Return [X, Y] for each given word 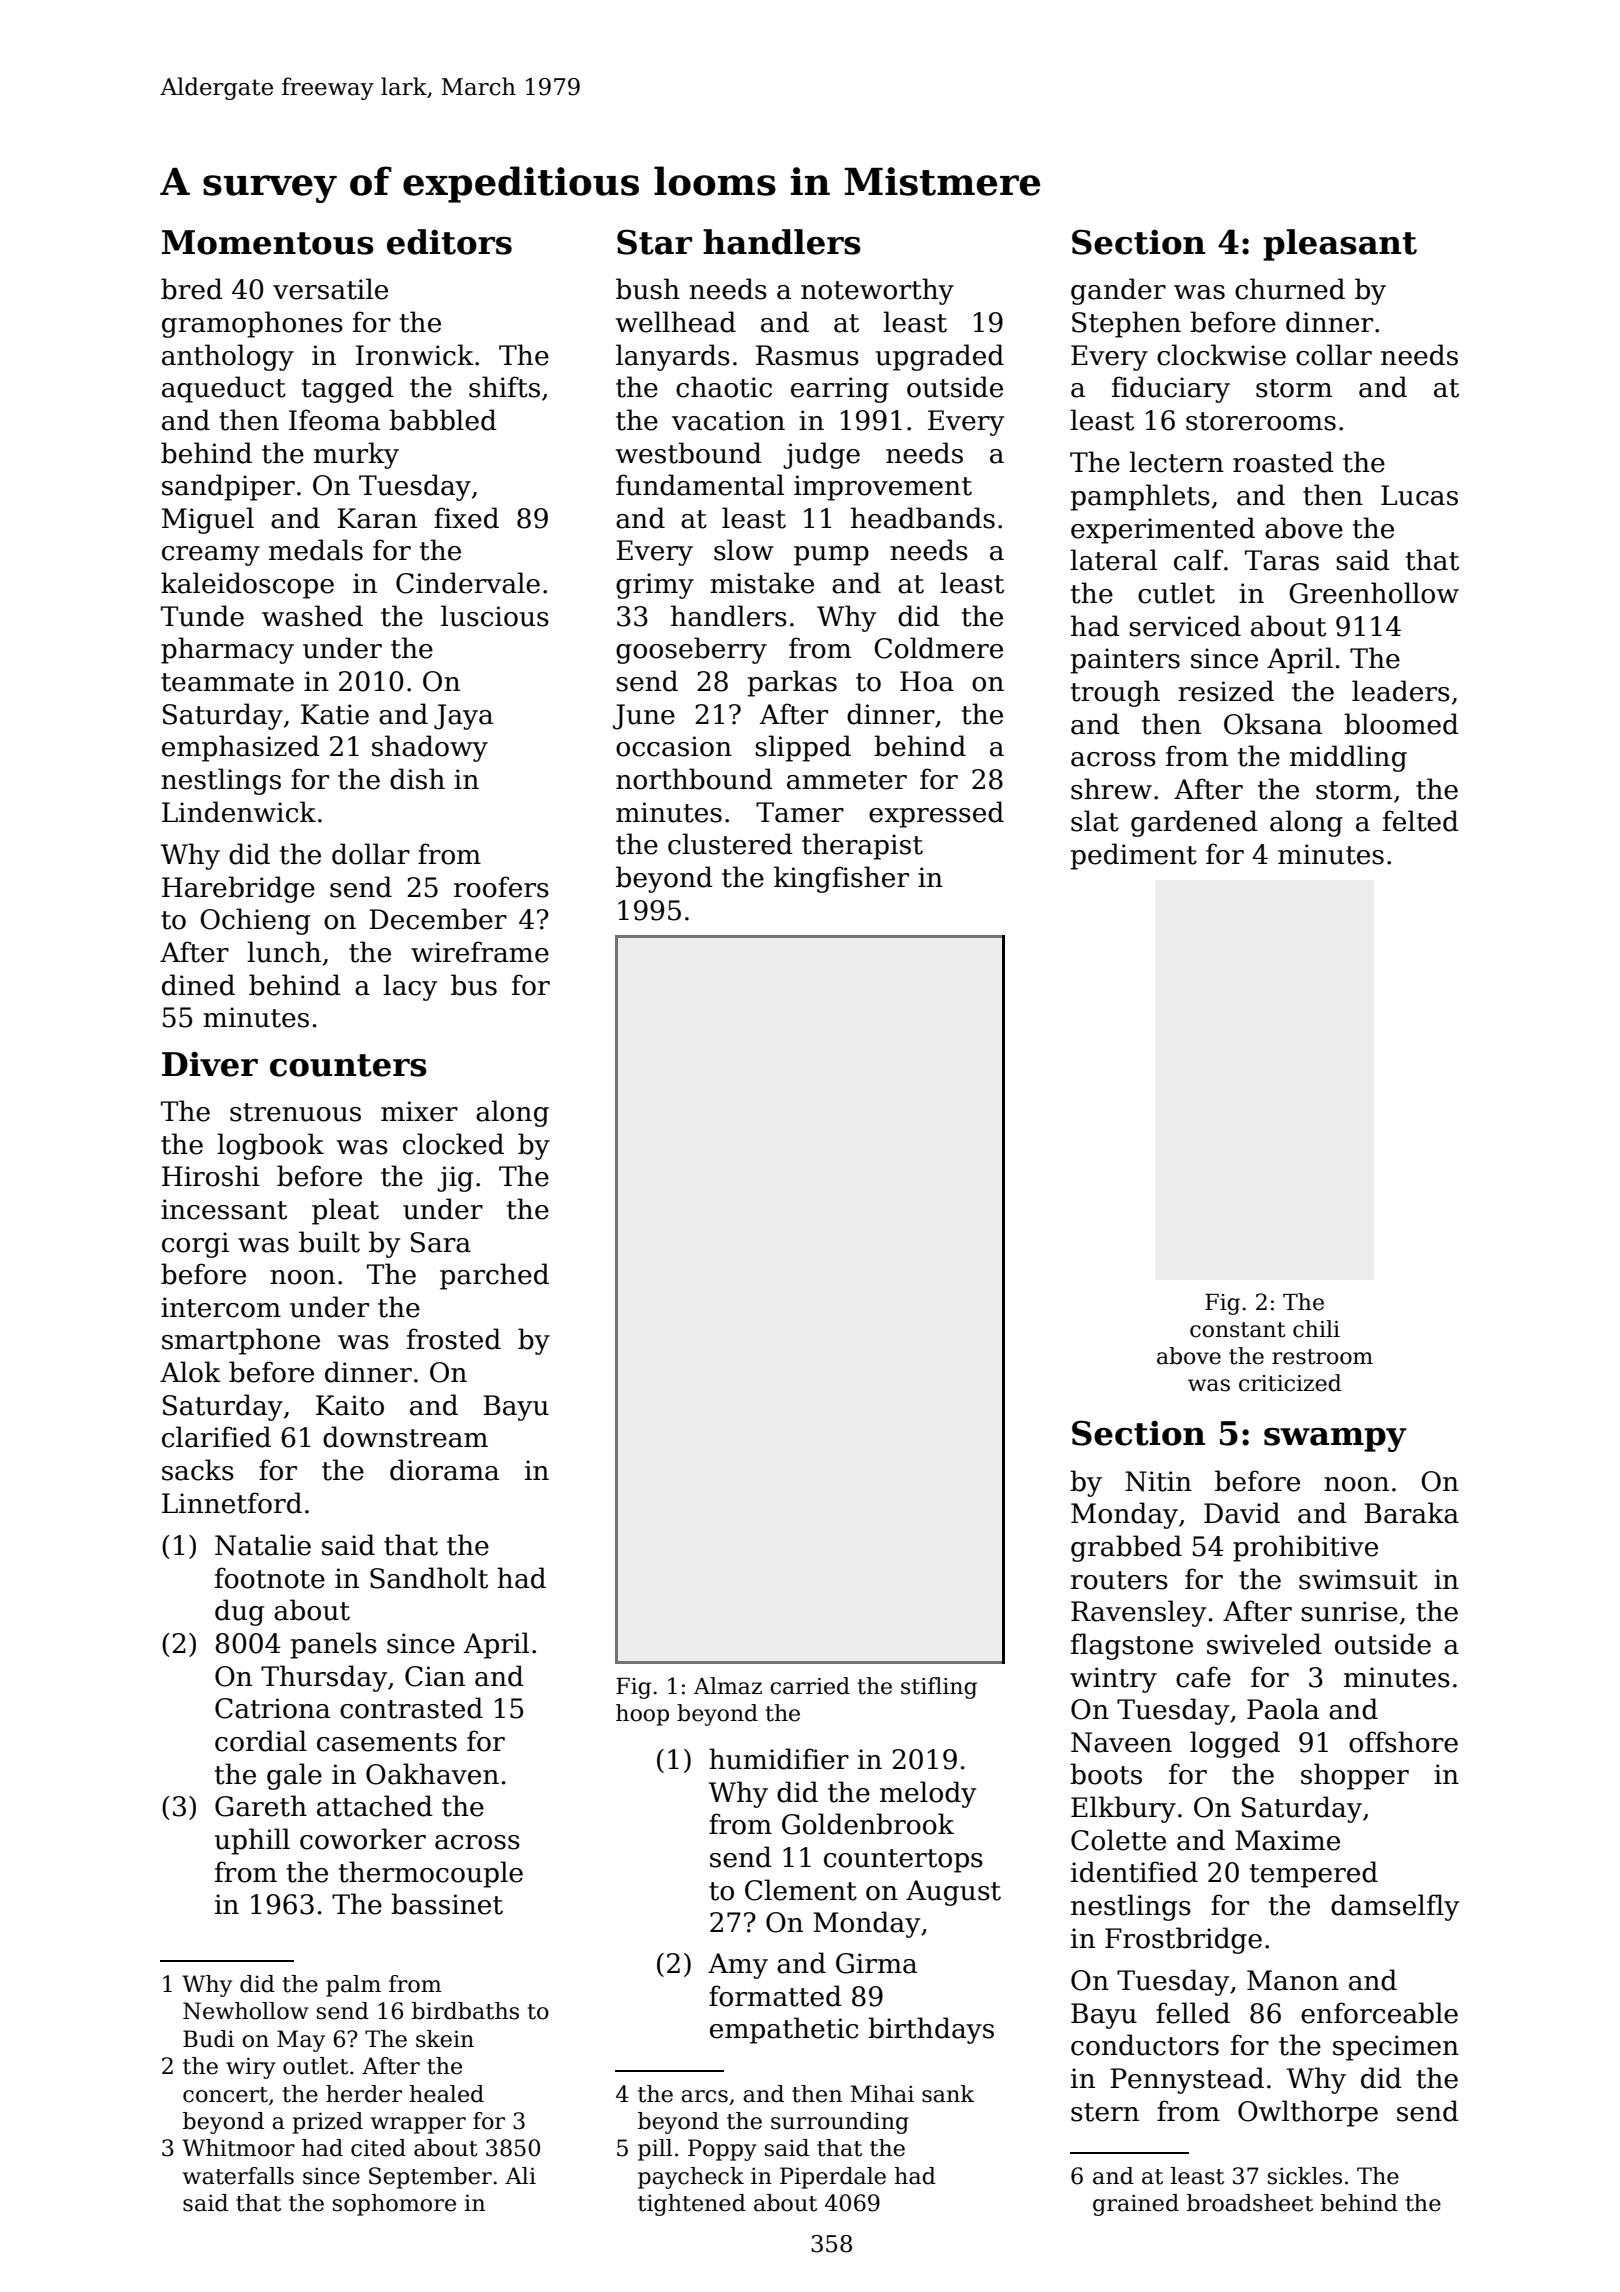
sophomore [394, 2205]
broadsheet [1250, 2203]
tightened [692, 2205]
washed [312, 616]
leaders [1401, 691]
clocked [453, 1144]
